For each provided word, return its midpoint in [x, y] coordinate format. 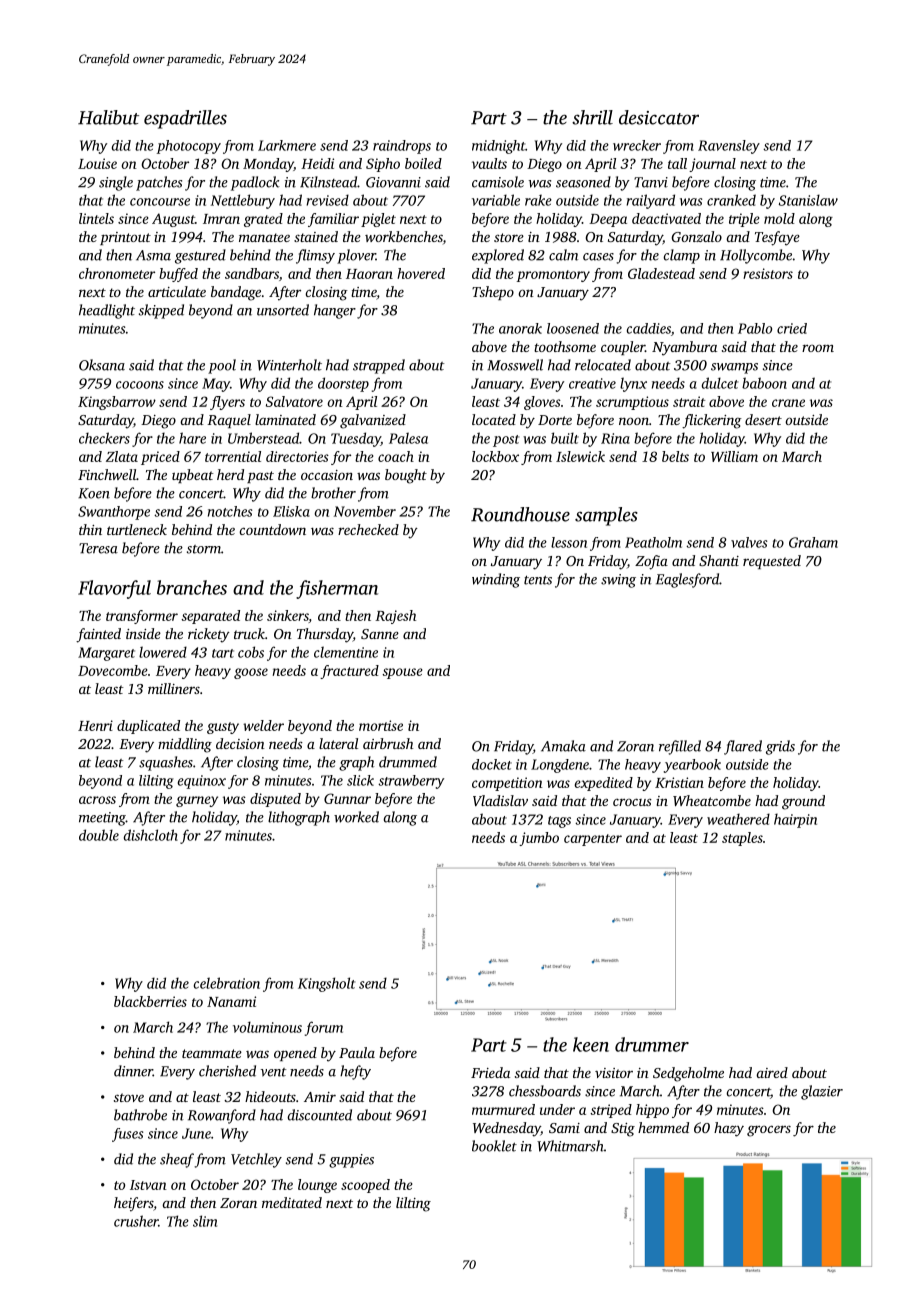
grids [780, 747]
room [818, 348]
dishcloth [151, 835]
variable [496, 200]
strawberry [411, 782]
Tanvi [651, 182]
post [506, 441]
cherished [227, 1071]
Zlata [122, 456]
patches [159, 183]
